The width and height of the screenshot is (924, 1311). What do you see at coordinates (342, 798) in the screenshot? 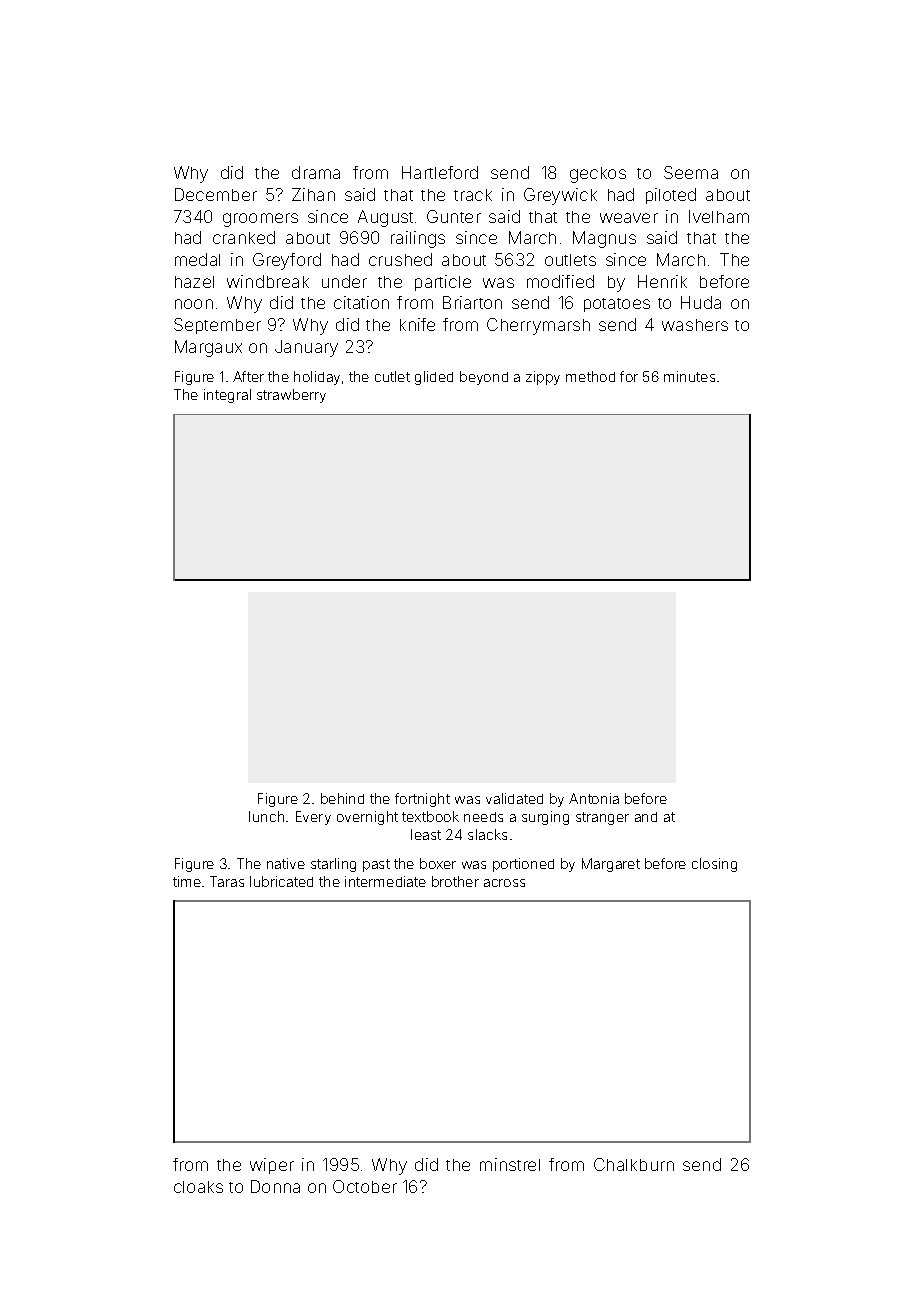
I see `behind` at bounding box center [342, 798].
